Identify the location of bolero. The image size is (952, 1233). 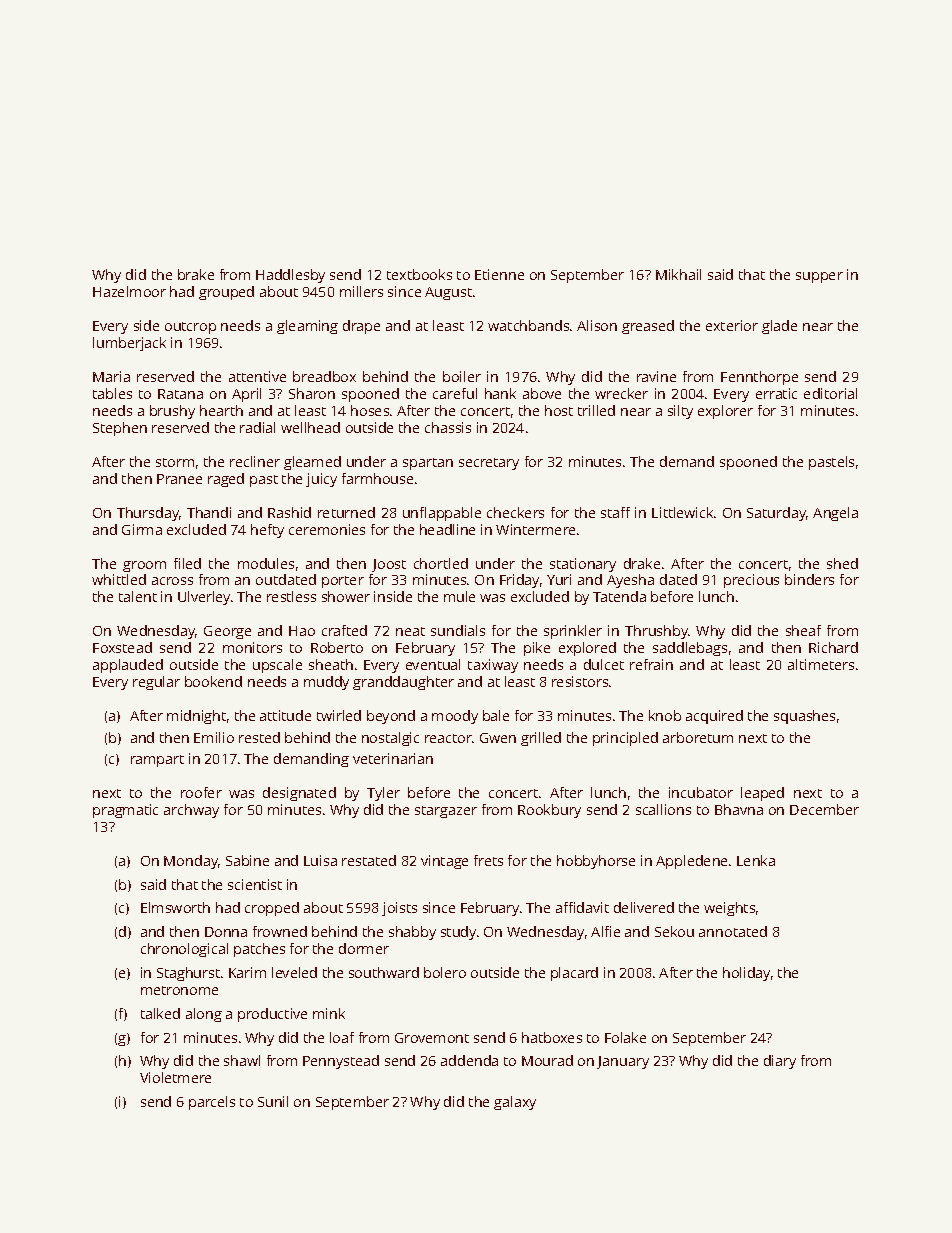
(445, 972).
